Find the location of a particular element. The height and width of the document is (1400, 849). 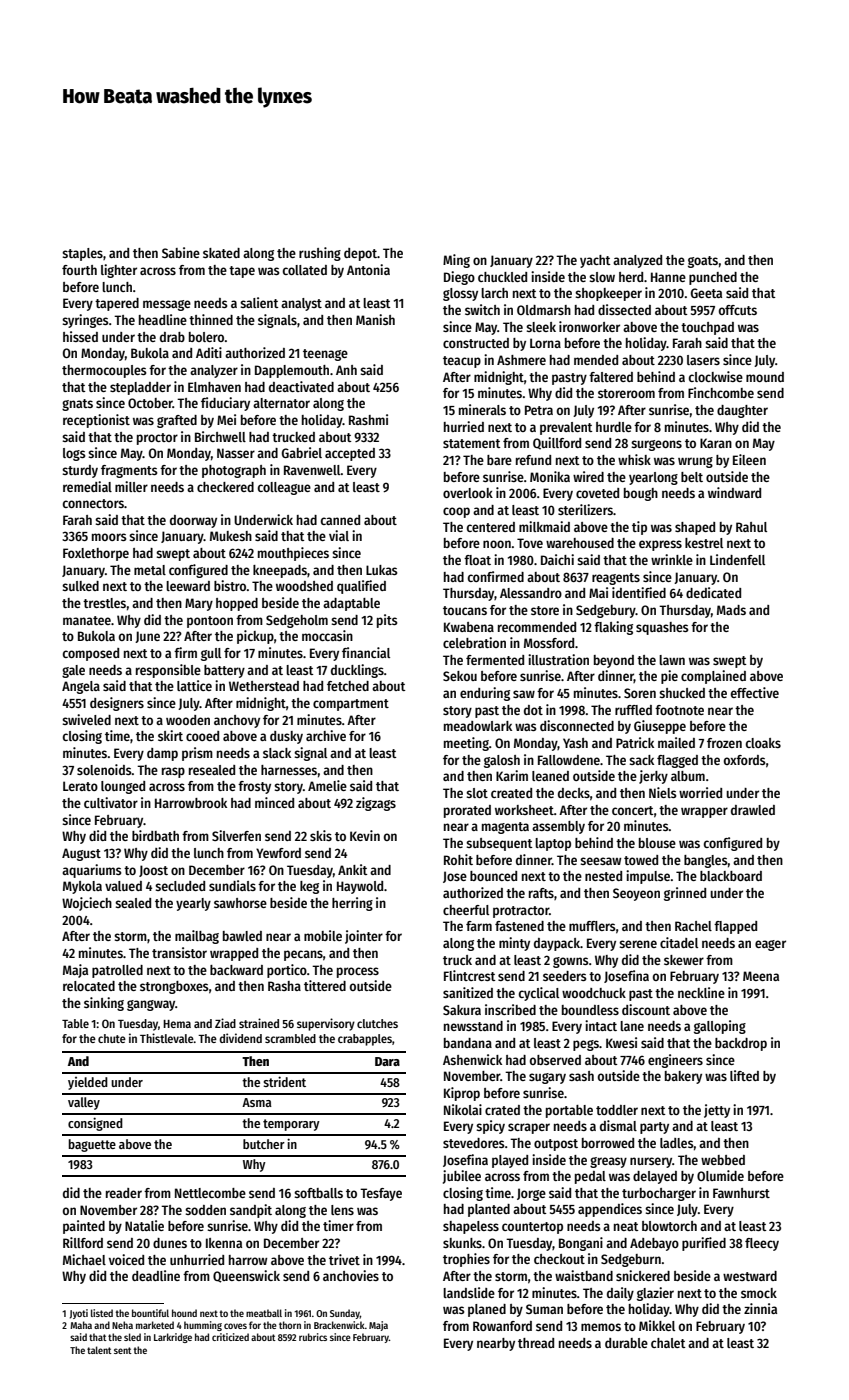

Mukesh is located at coordinates (231, 536).
